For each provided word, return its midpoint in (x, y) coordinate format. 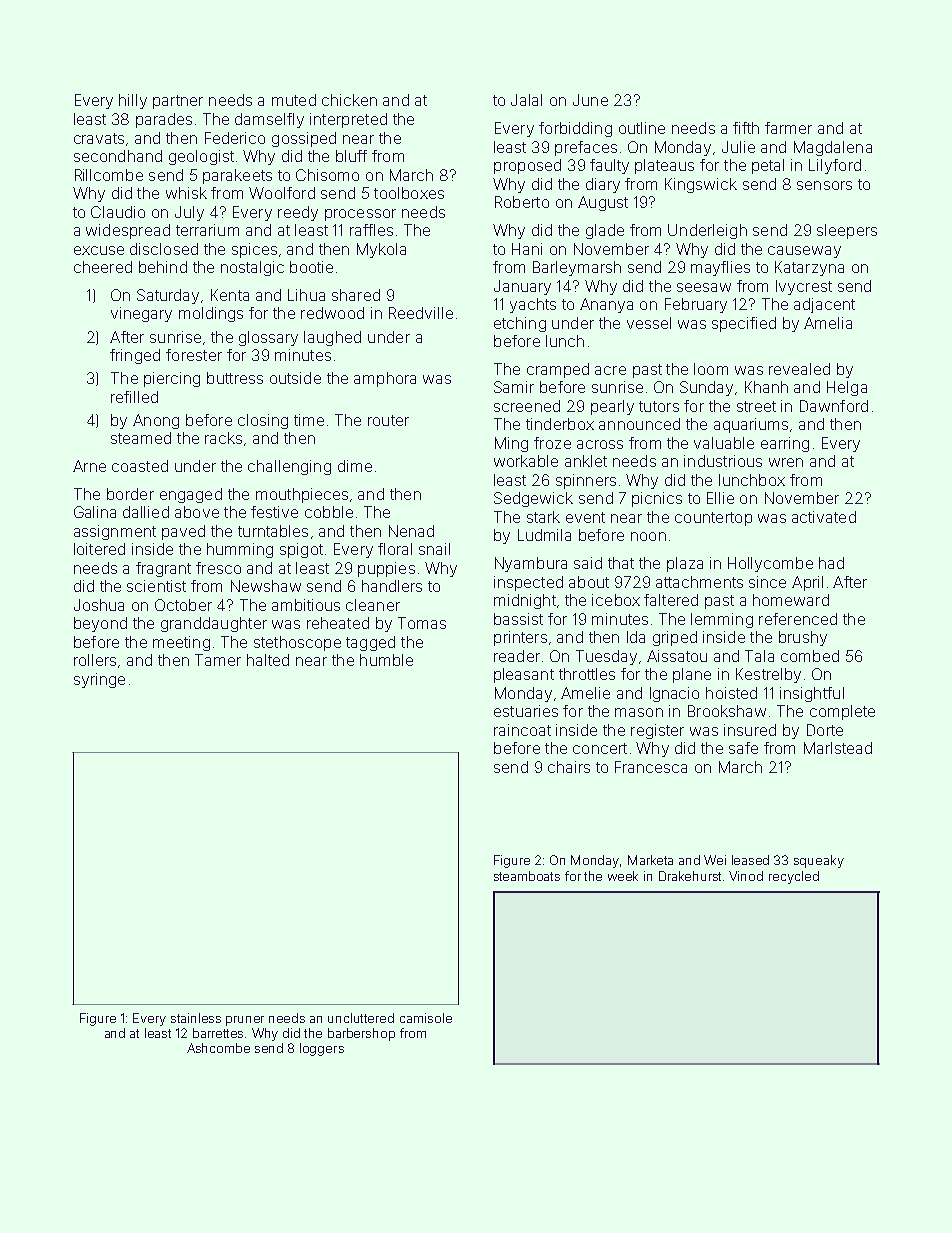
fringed (135, 356)
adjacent (824, 305)
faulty (609, 166)
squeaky (819, 861)
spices (254, 250)
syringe (99, 680)
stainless (196, 1018)
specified (744, 324)
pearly (612, 407)
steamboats (527, 876)
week (623, 876)
